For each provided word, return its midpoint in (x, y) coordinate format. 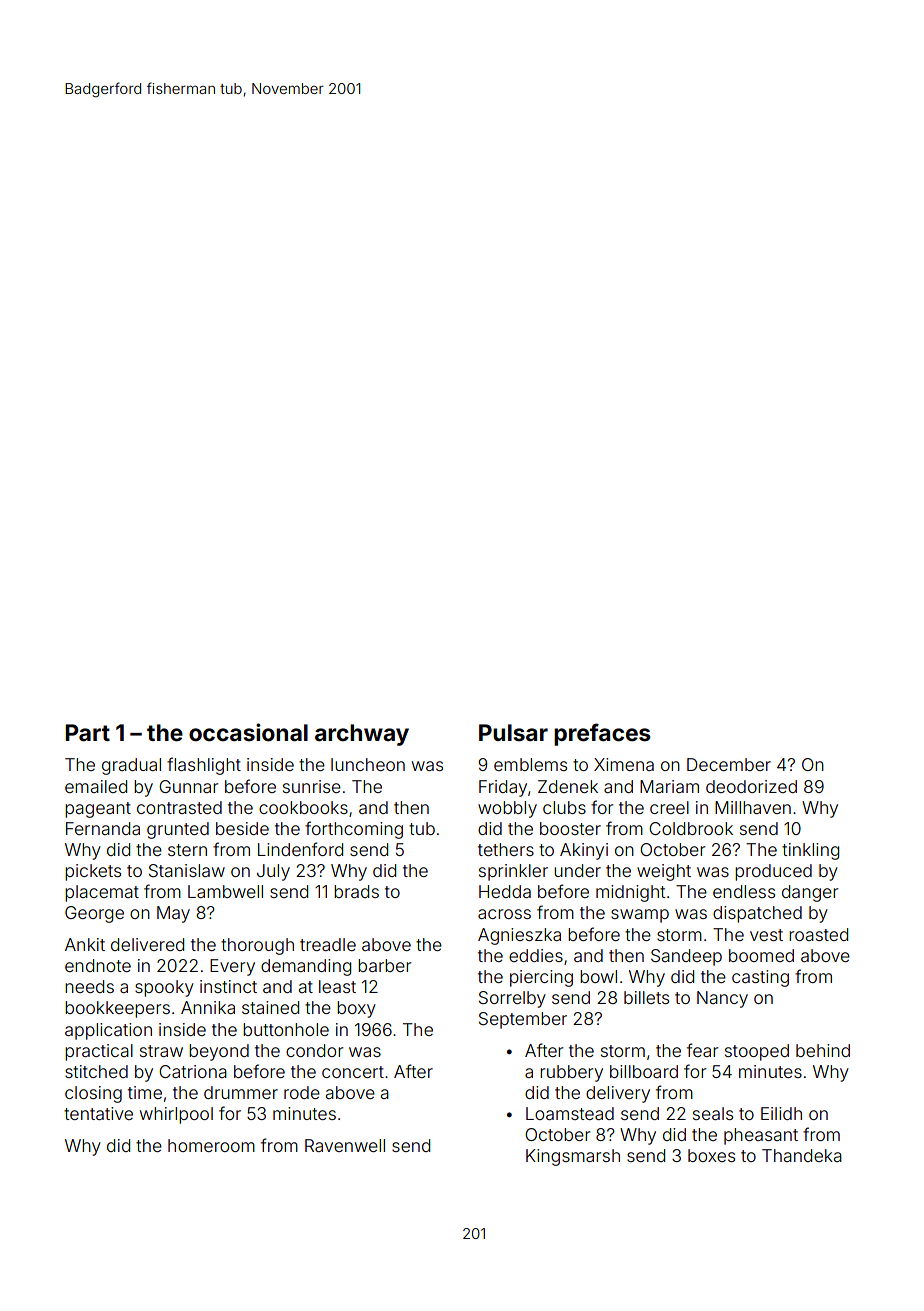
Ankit (85, 944)
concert (353, 1072)
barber (384, 965)
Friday (503, 788)
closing (93, 1094)
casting (760, 978)
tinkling (810, 851)
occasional (248, 732)
